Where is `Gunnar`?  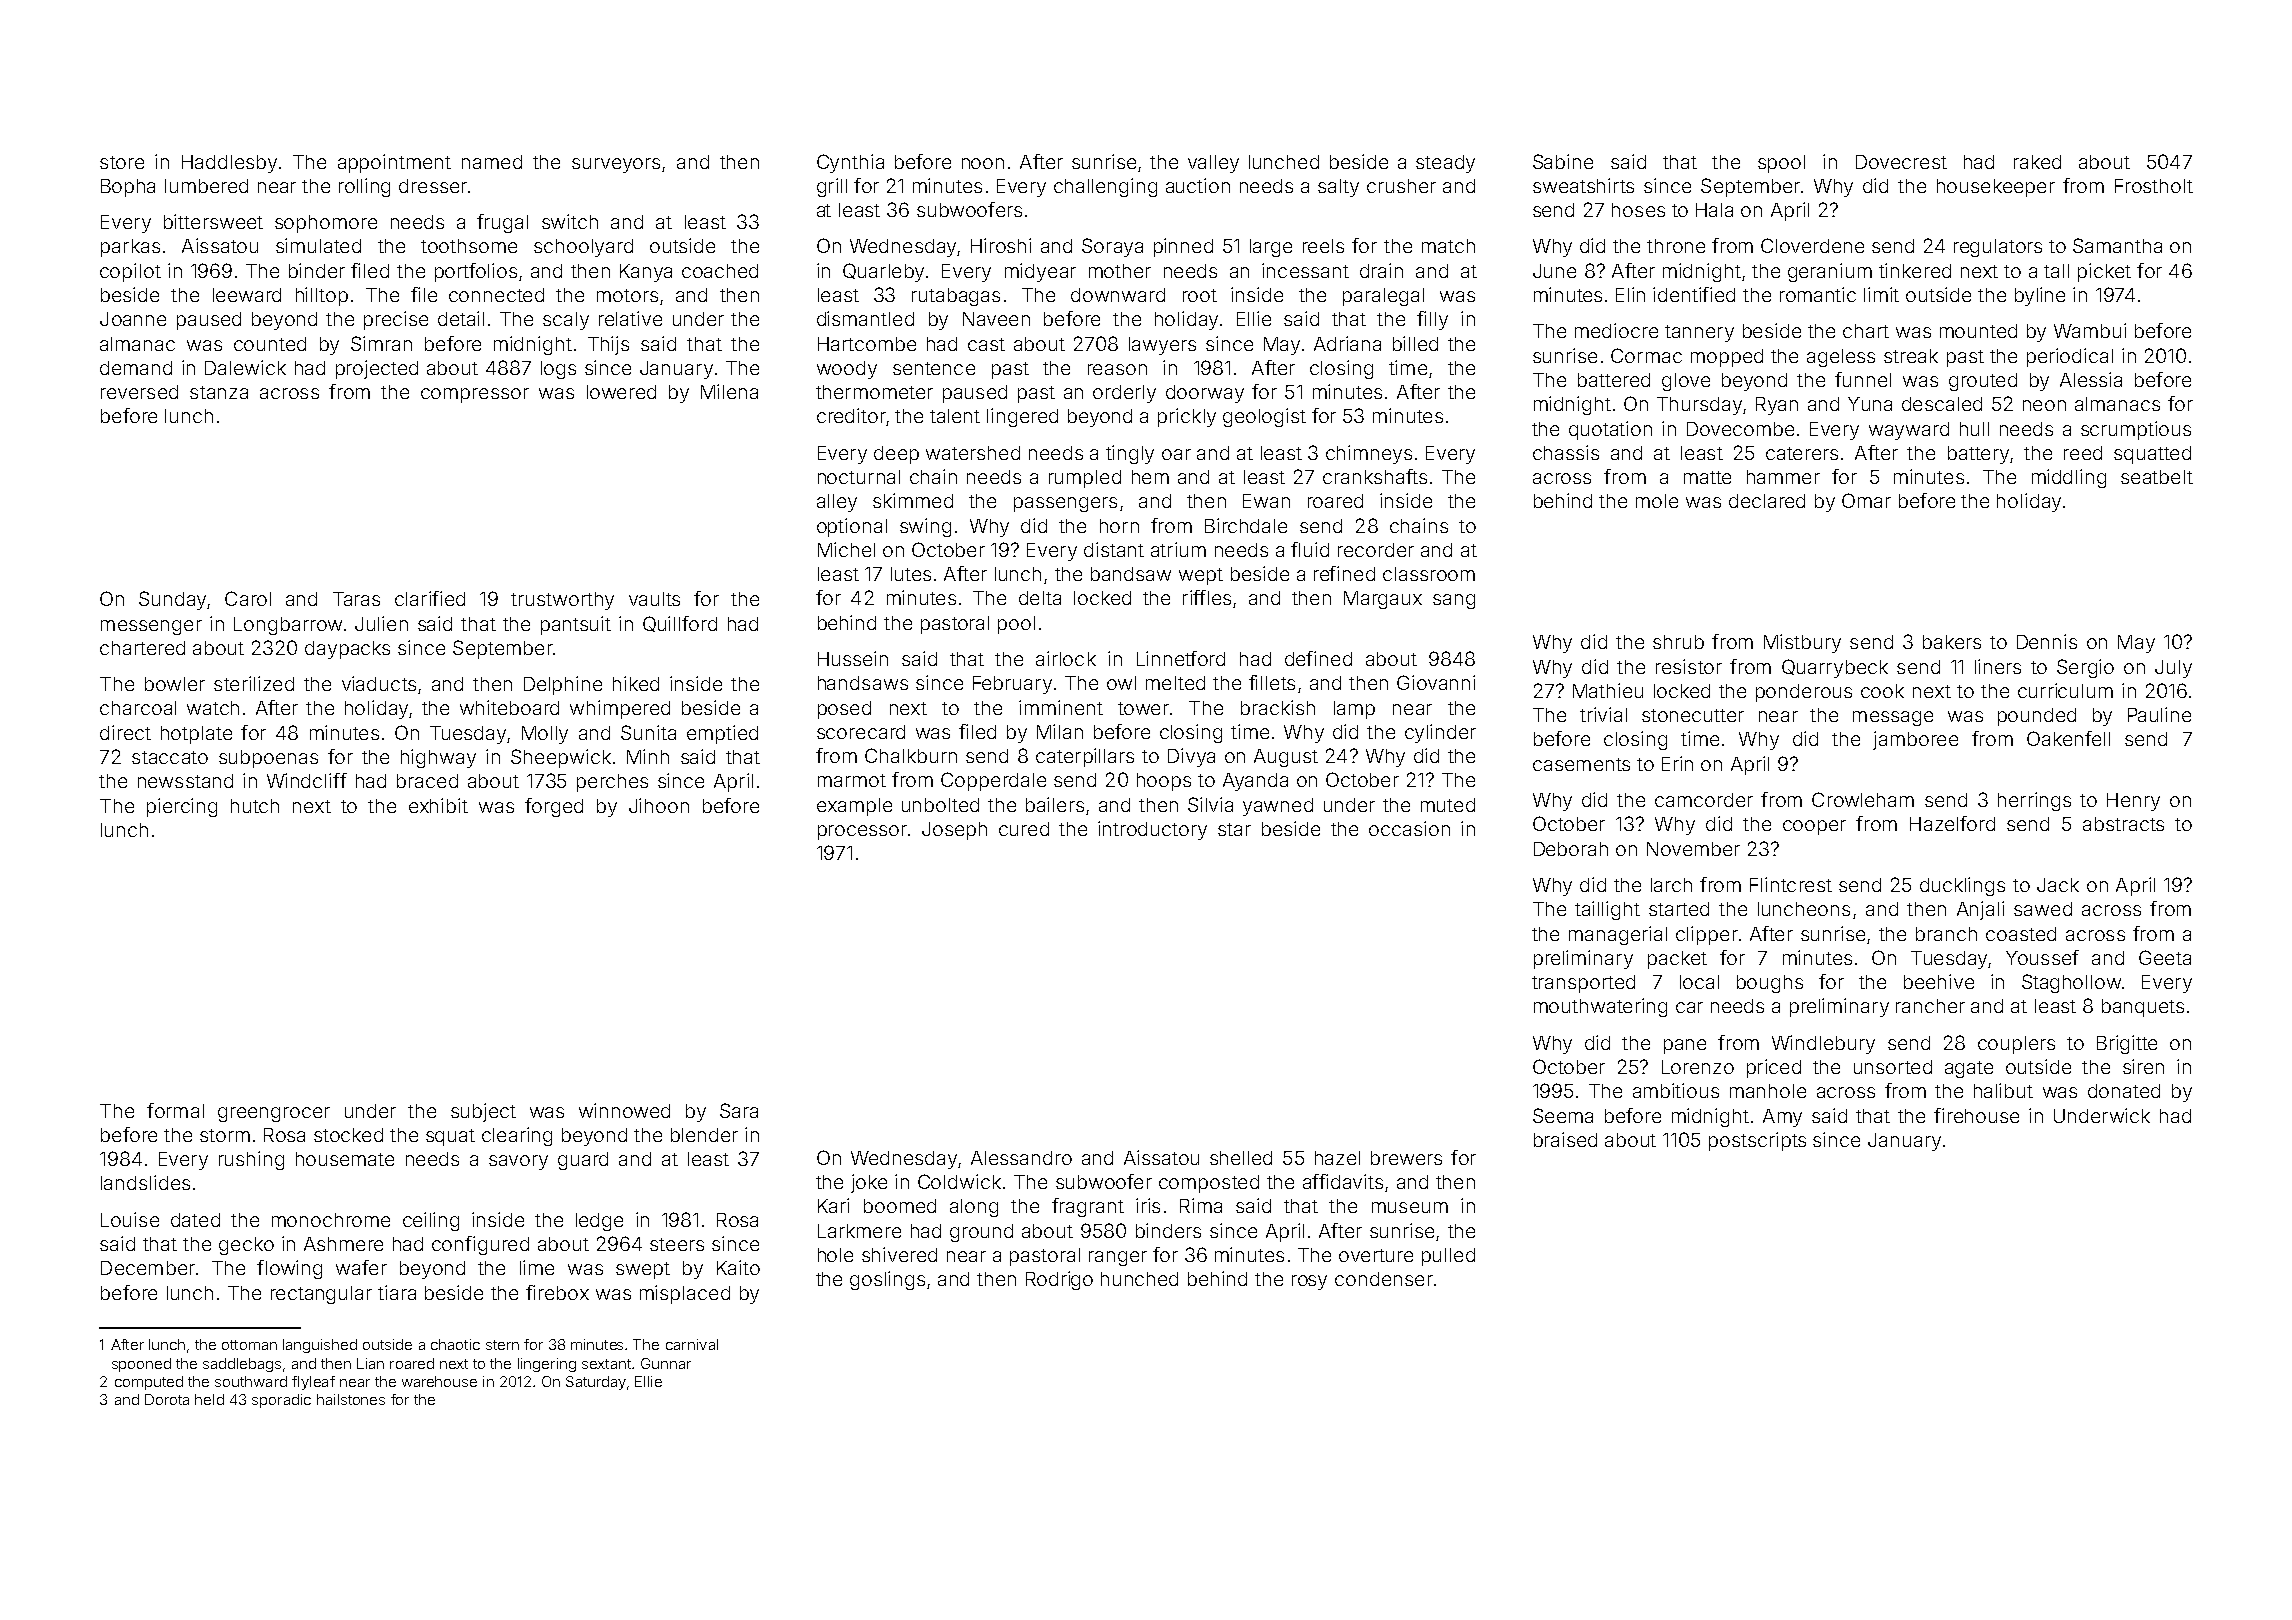
Gunnar is located at coordinates (666, 1363).
